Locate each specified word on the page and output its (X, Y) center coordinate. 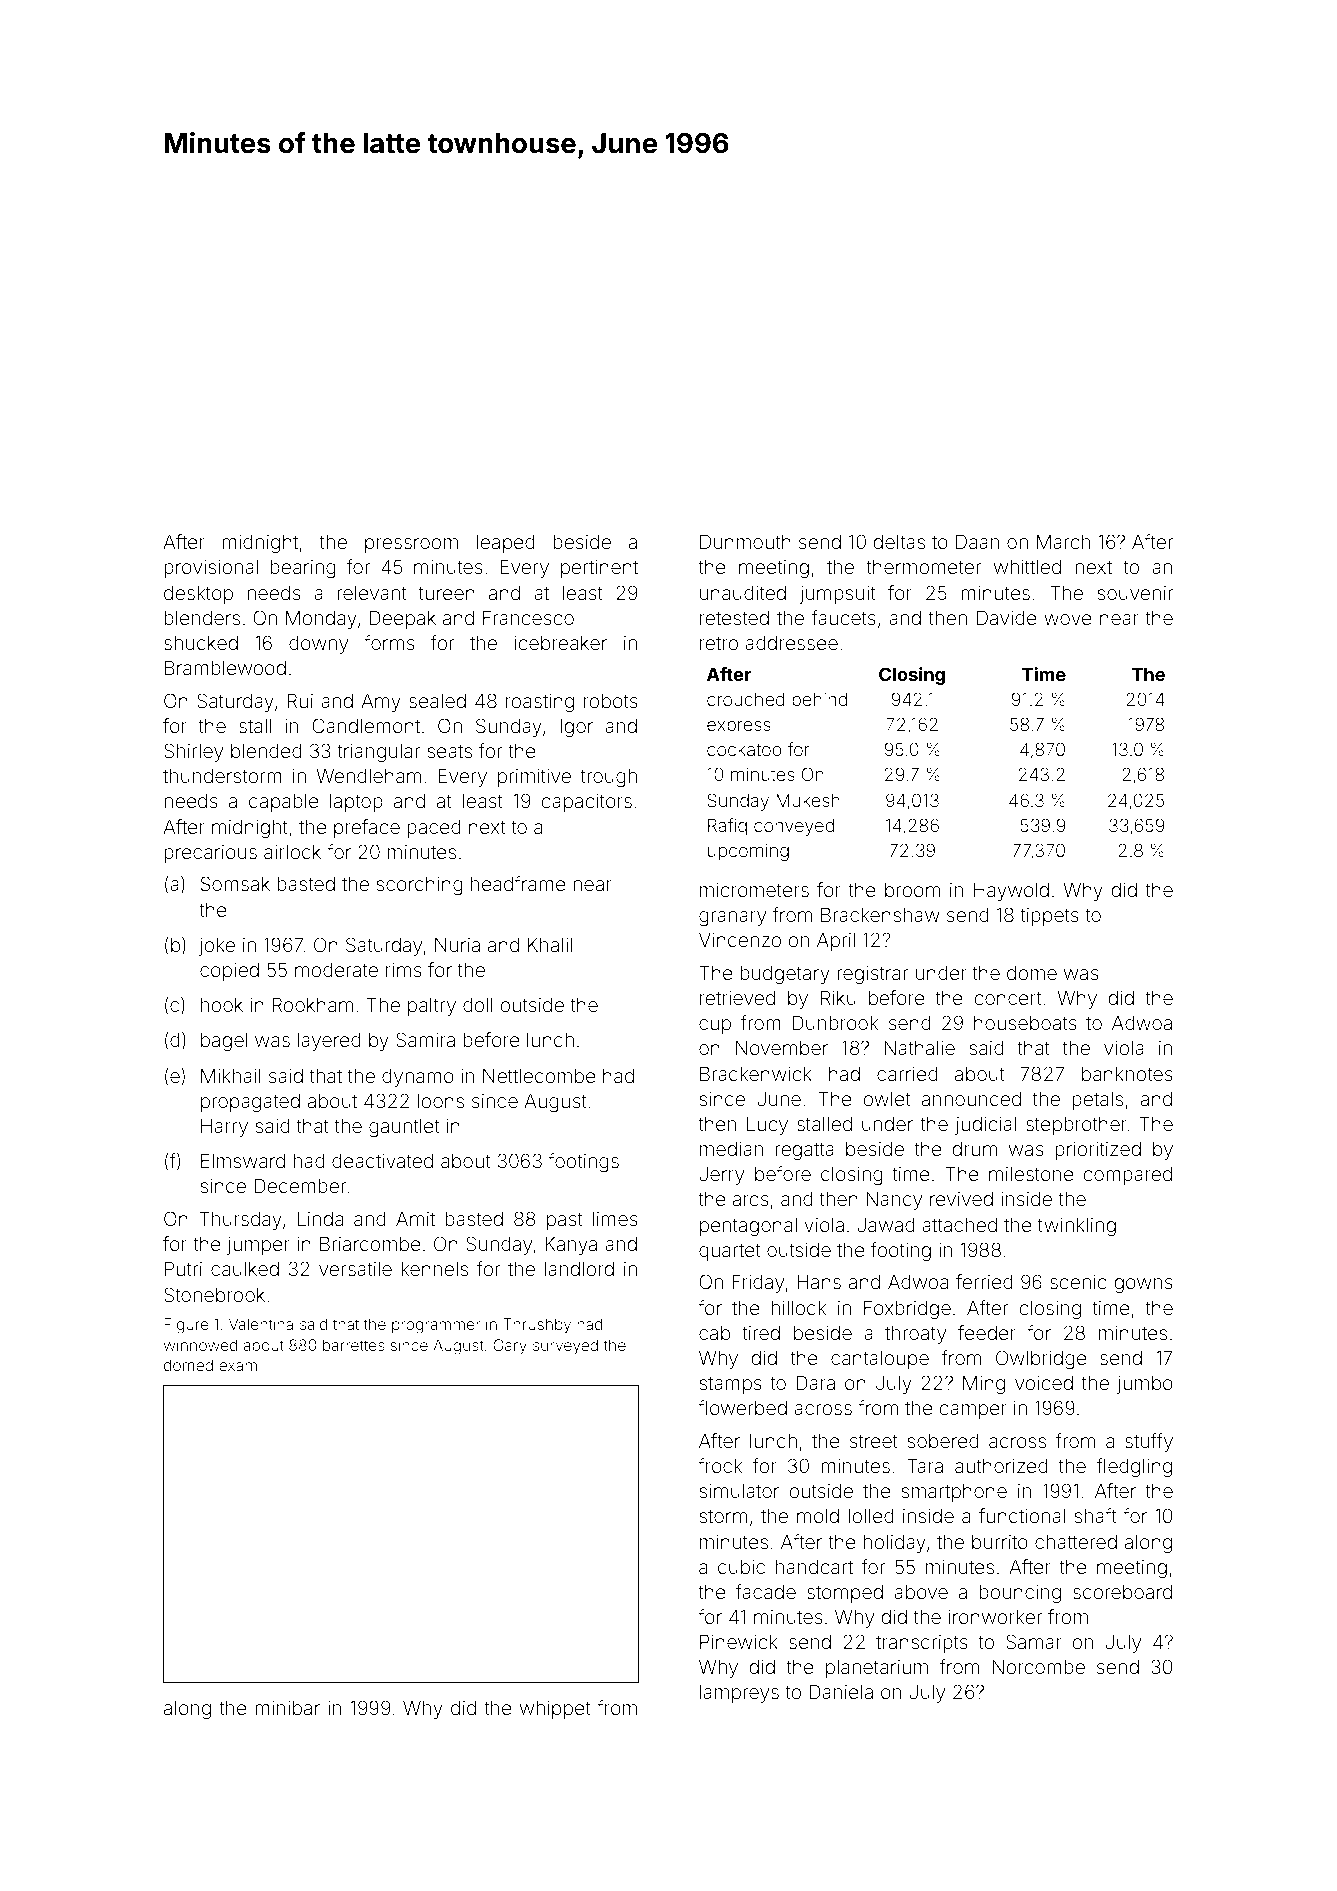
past (564, 1221)
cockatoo (744, 749)
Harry (224, 1128)
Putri (183, 1268)
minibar (287, 1708)
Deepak (402, 619)
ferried (984, 1281)
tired (761, 1333)
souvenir (1136, 593)
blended (266, 751)
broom (912, 890)
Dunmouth (745, 541)
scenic (1078, 1282)
